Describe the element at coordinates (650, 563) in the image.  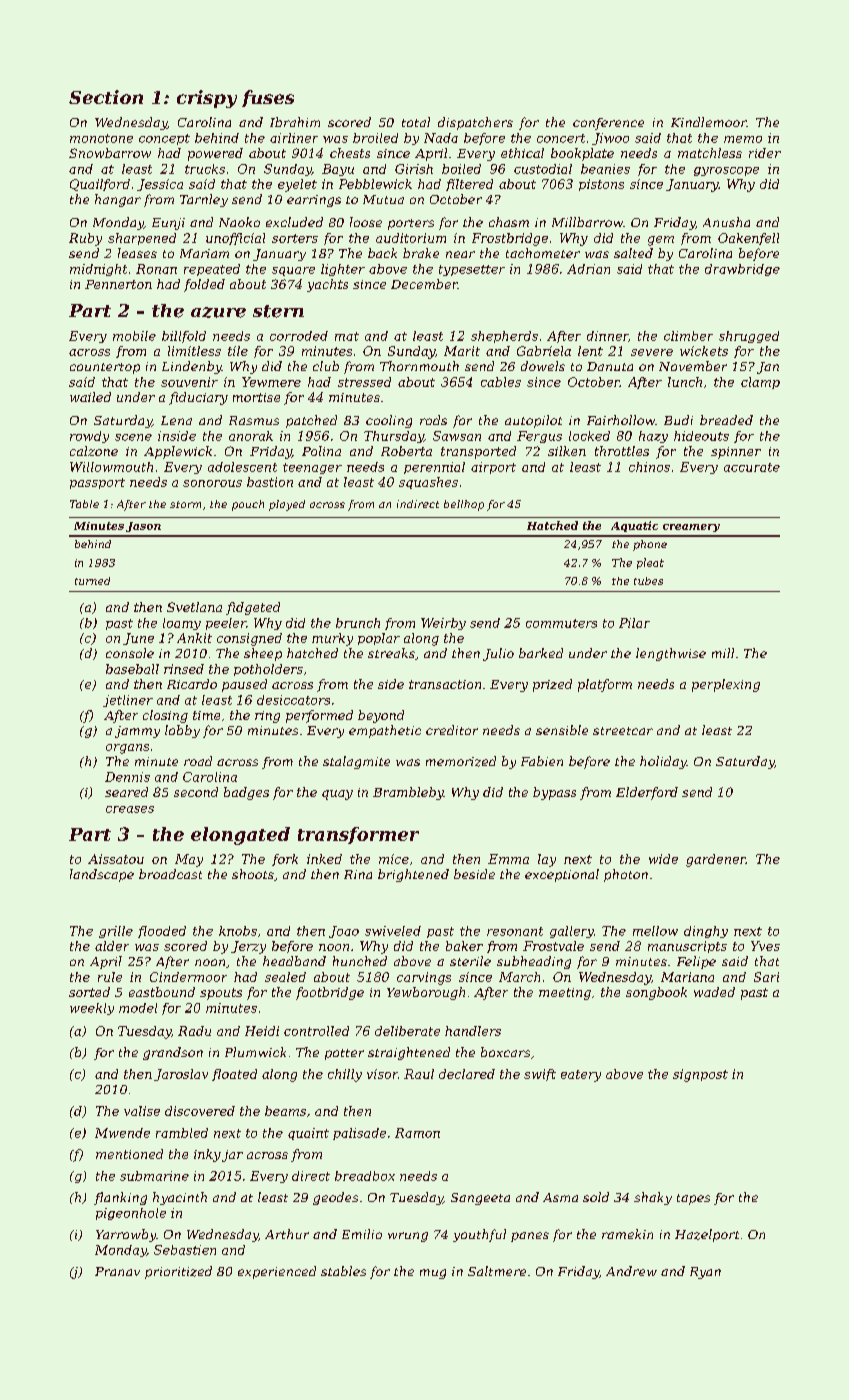
I see `pleat` at that location.
